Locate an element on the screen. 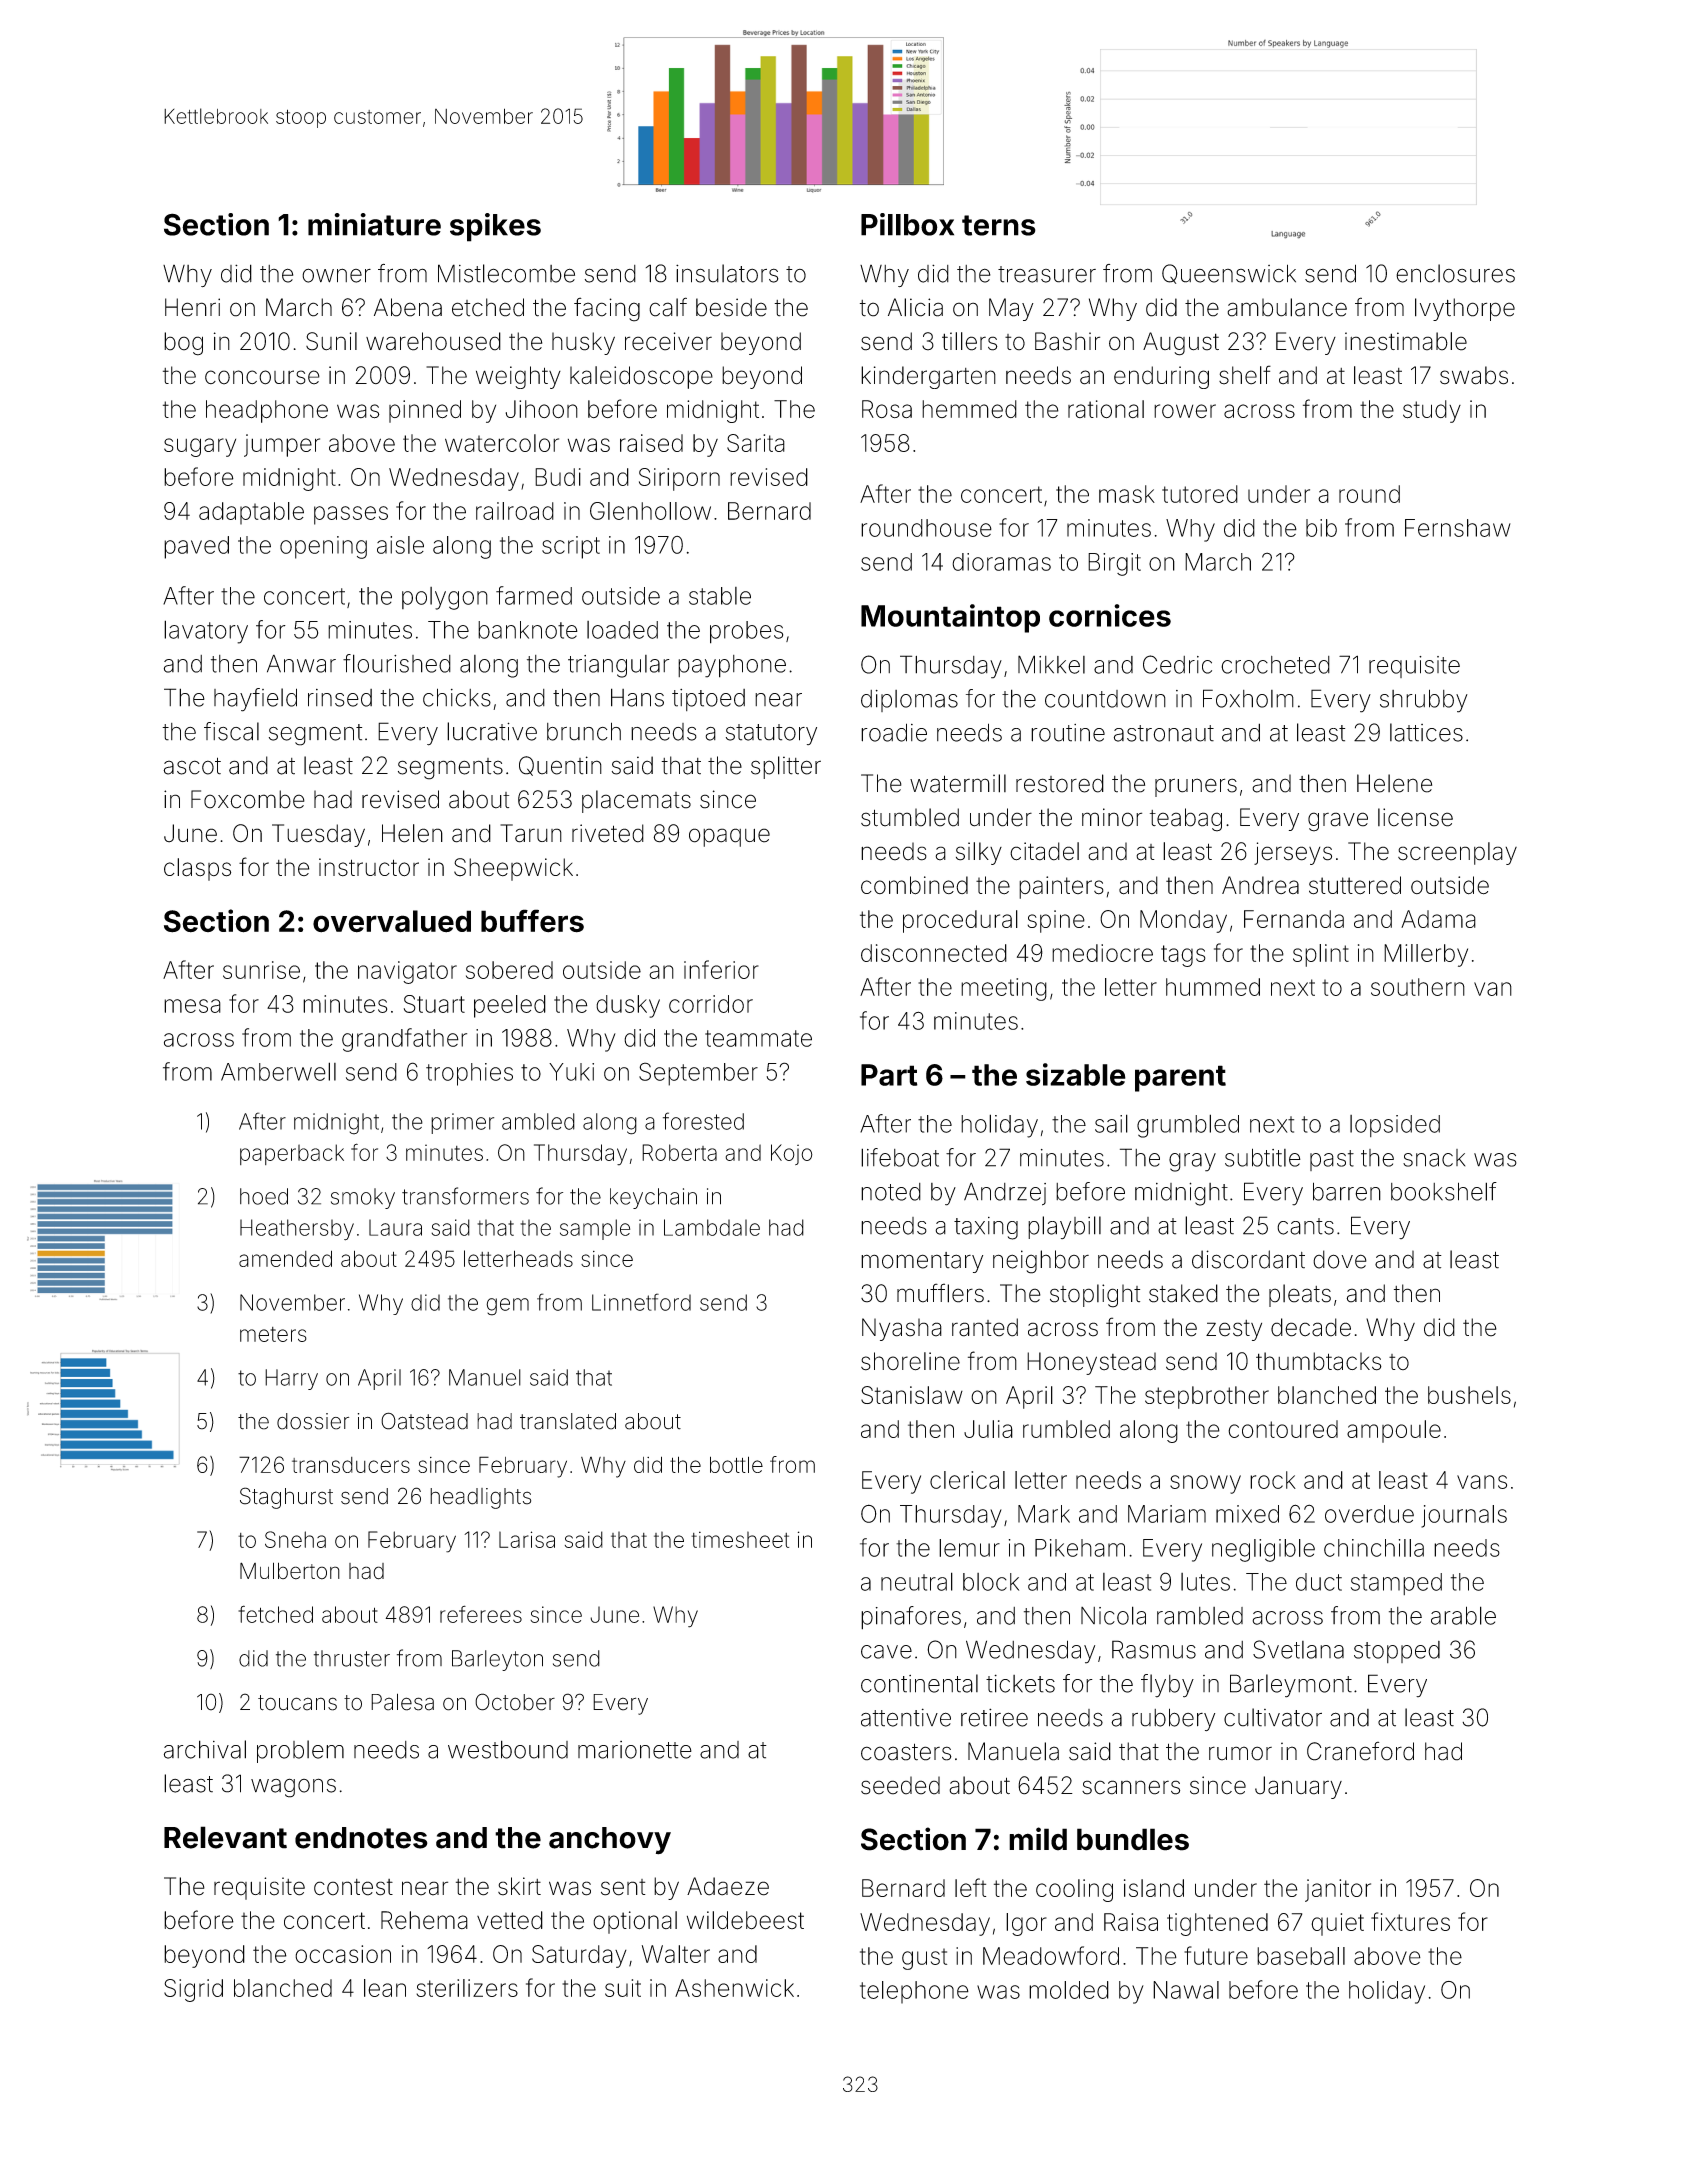  enclosures is located at coordinates (1455, 273).
